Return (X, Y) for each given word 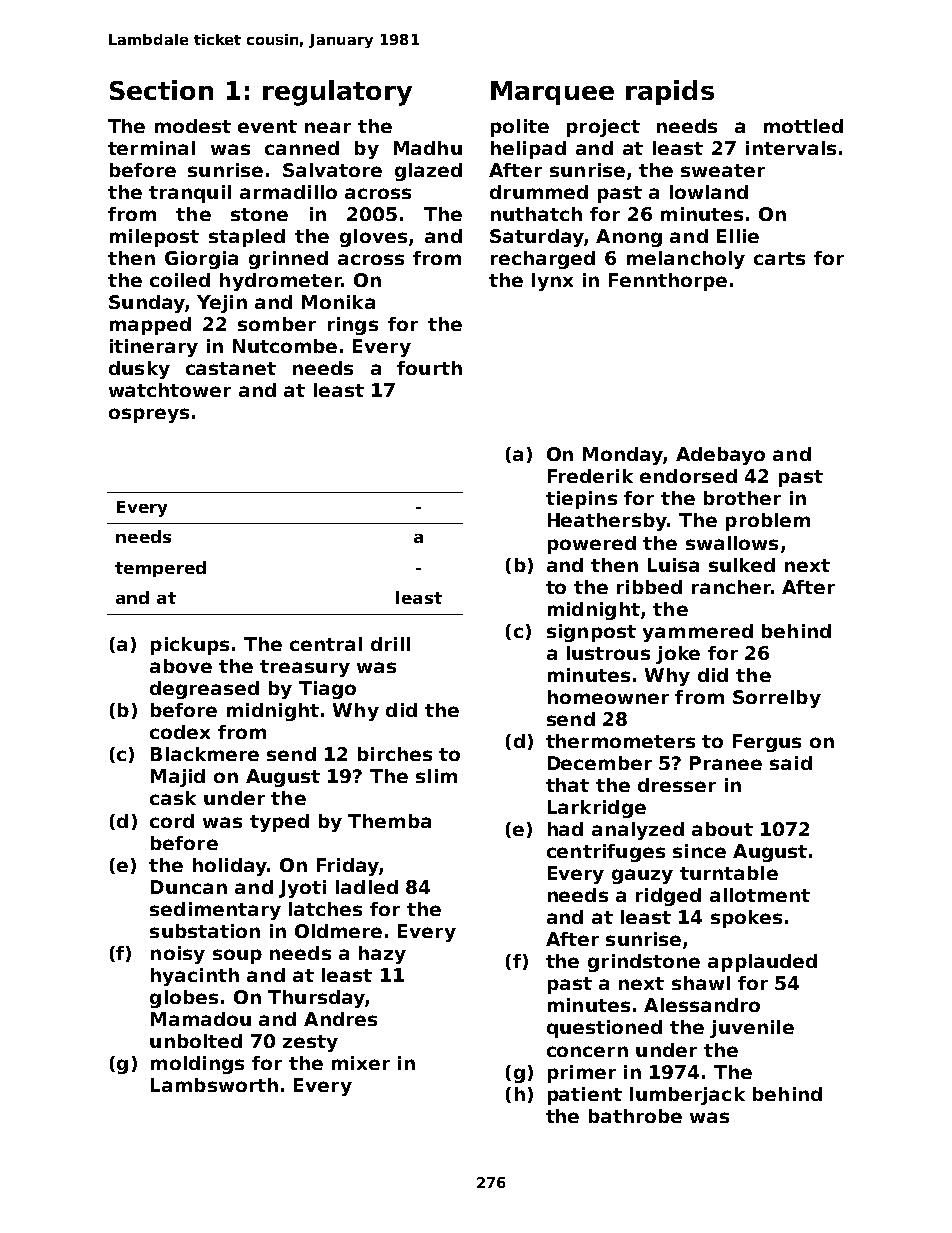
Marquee (552, 93)
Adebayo (720, 456)
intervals (791, 148)
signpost (591, 633)
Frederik (590, 476)
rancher (731, 587)
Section (161, 90)
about (722, 829)
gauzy (642, 876)
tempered (160, 569)
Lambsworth (214, 1085)
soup (237, 956)
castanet (231, 368)
